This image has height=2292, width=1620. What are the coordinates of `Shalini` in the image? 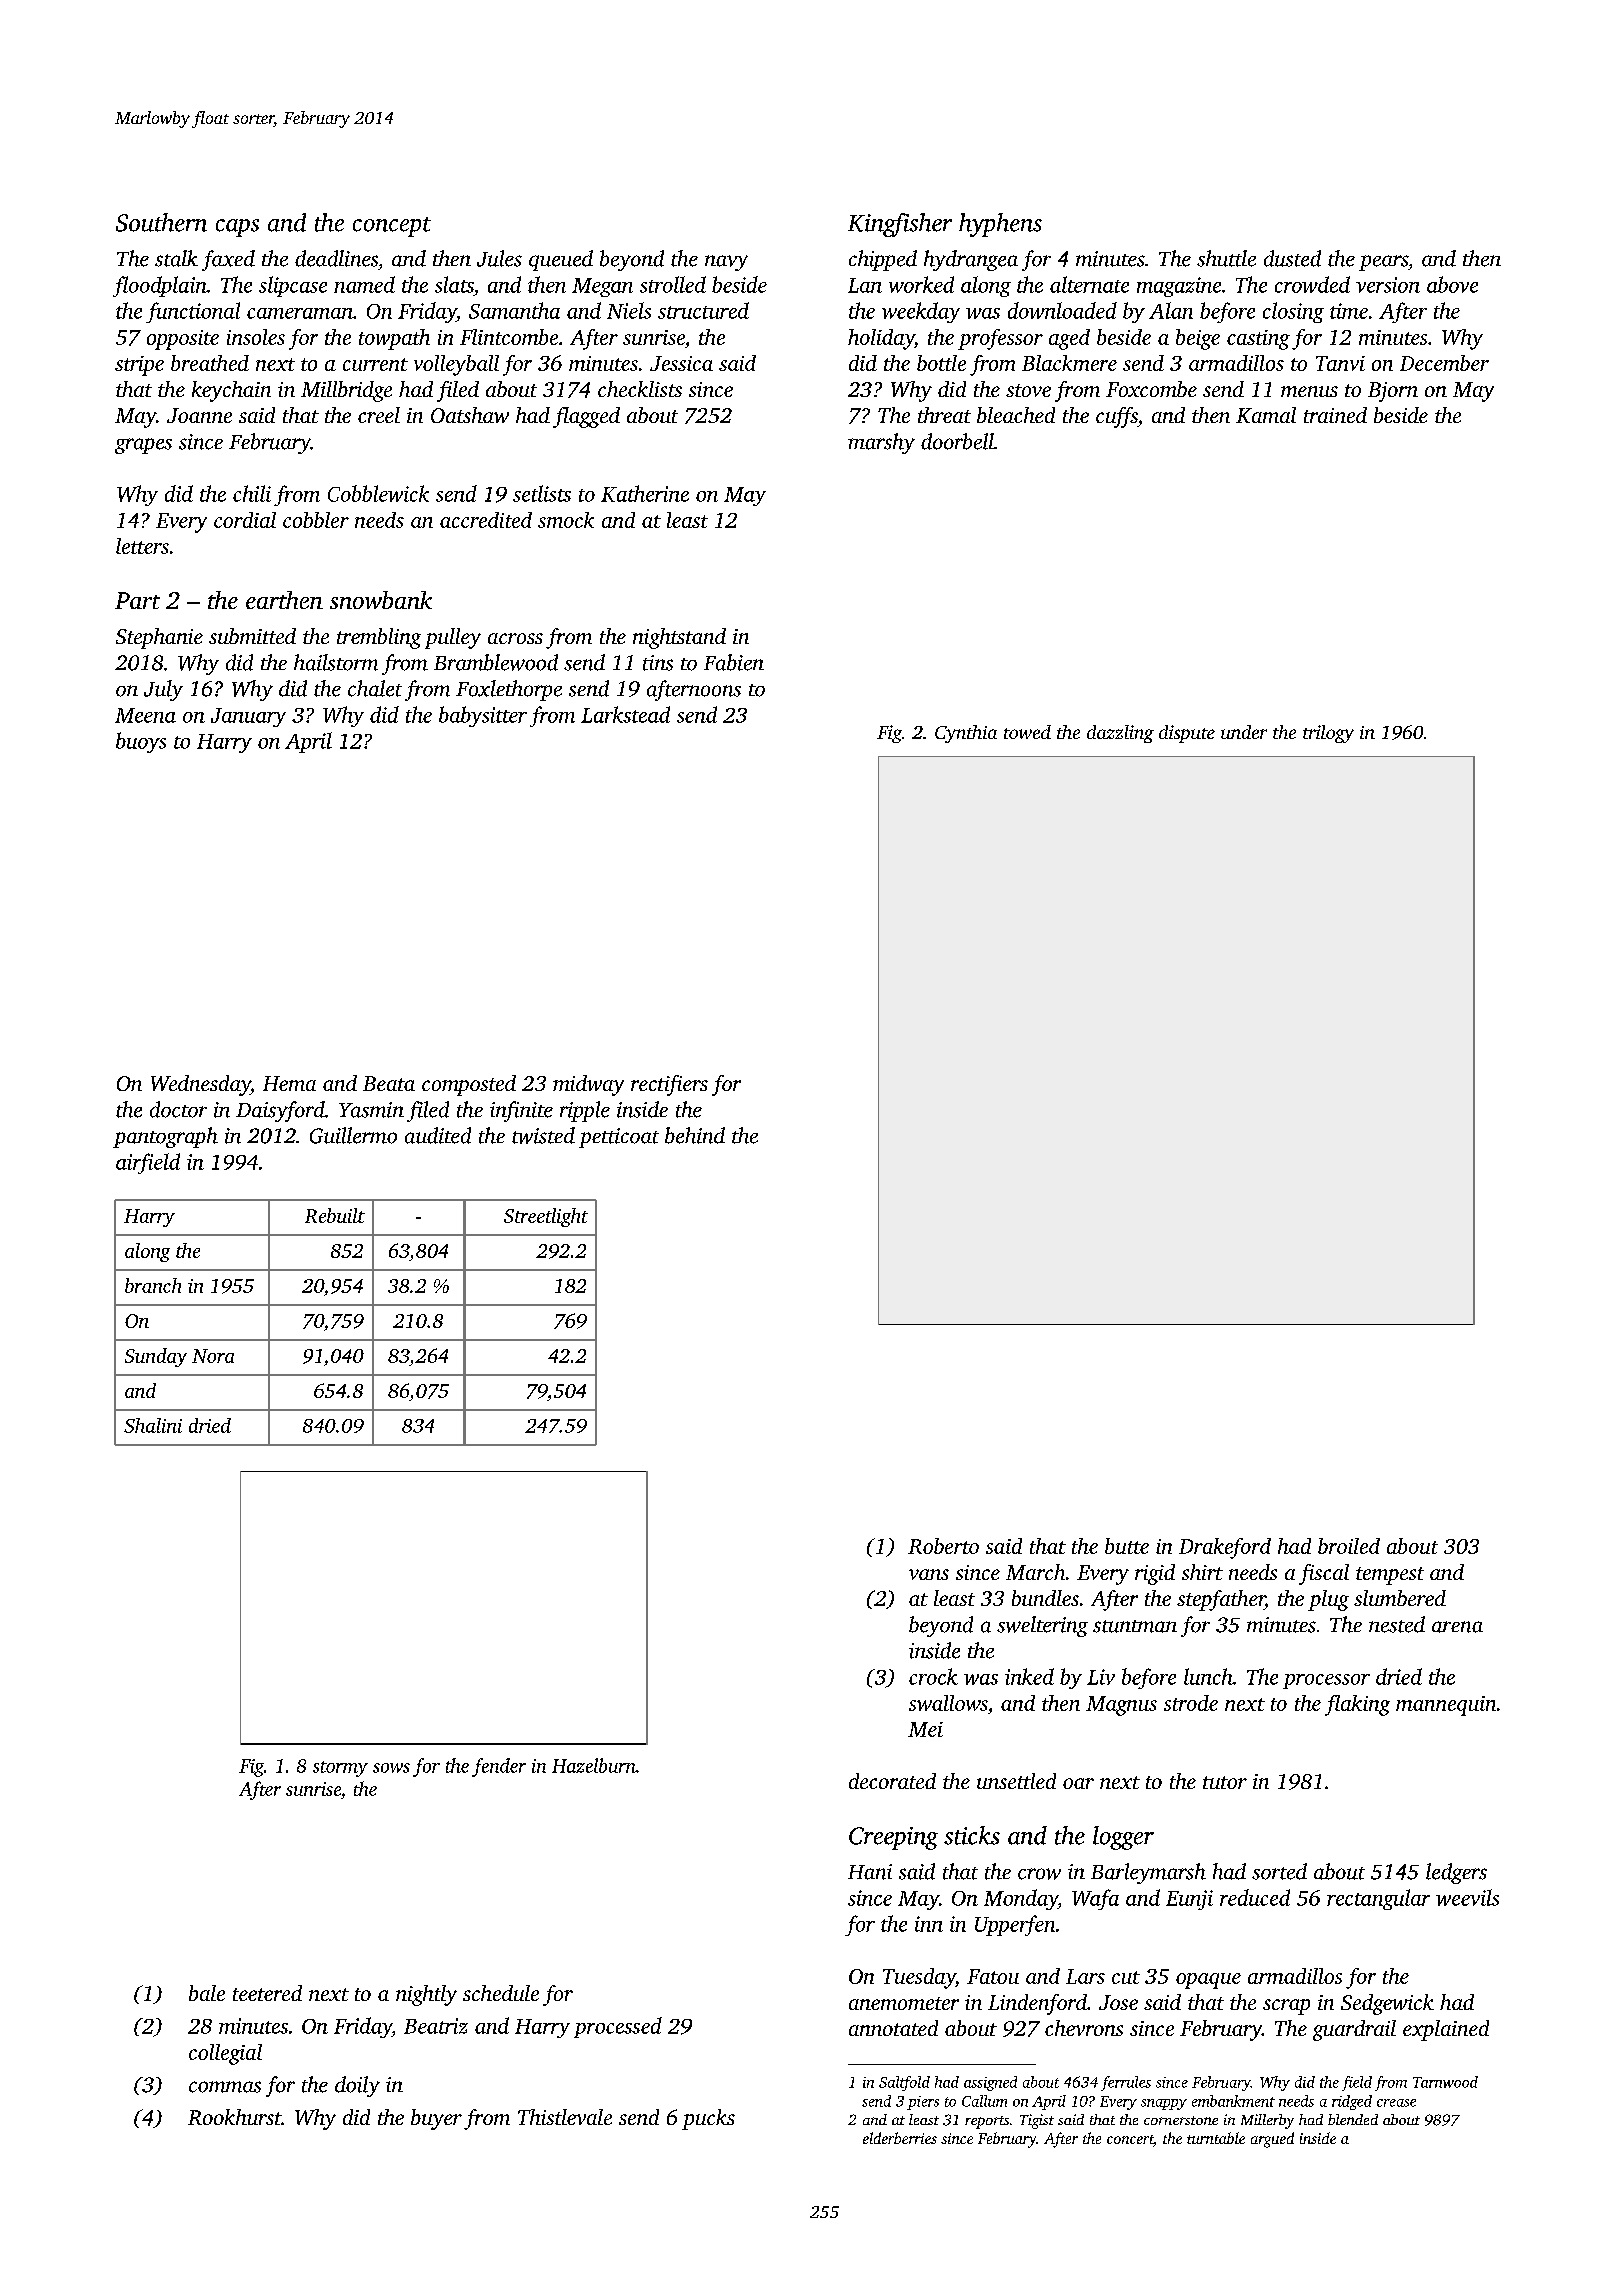 It's located at (153, 1425).
